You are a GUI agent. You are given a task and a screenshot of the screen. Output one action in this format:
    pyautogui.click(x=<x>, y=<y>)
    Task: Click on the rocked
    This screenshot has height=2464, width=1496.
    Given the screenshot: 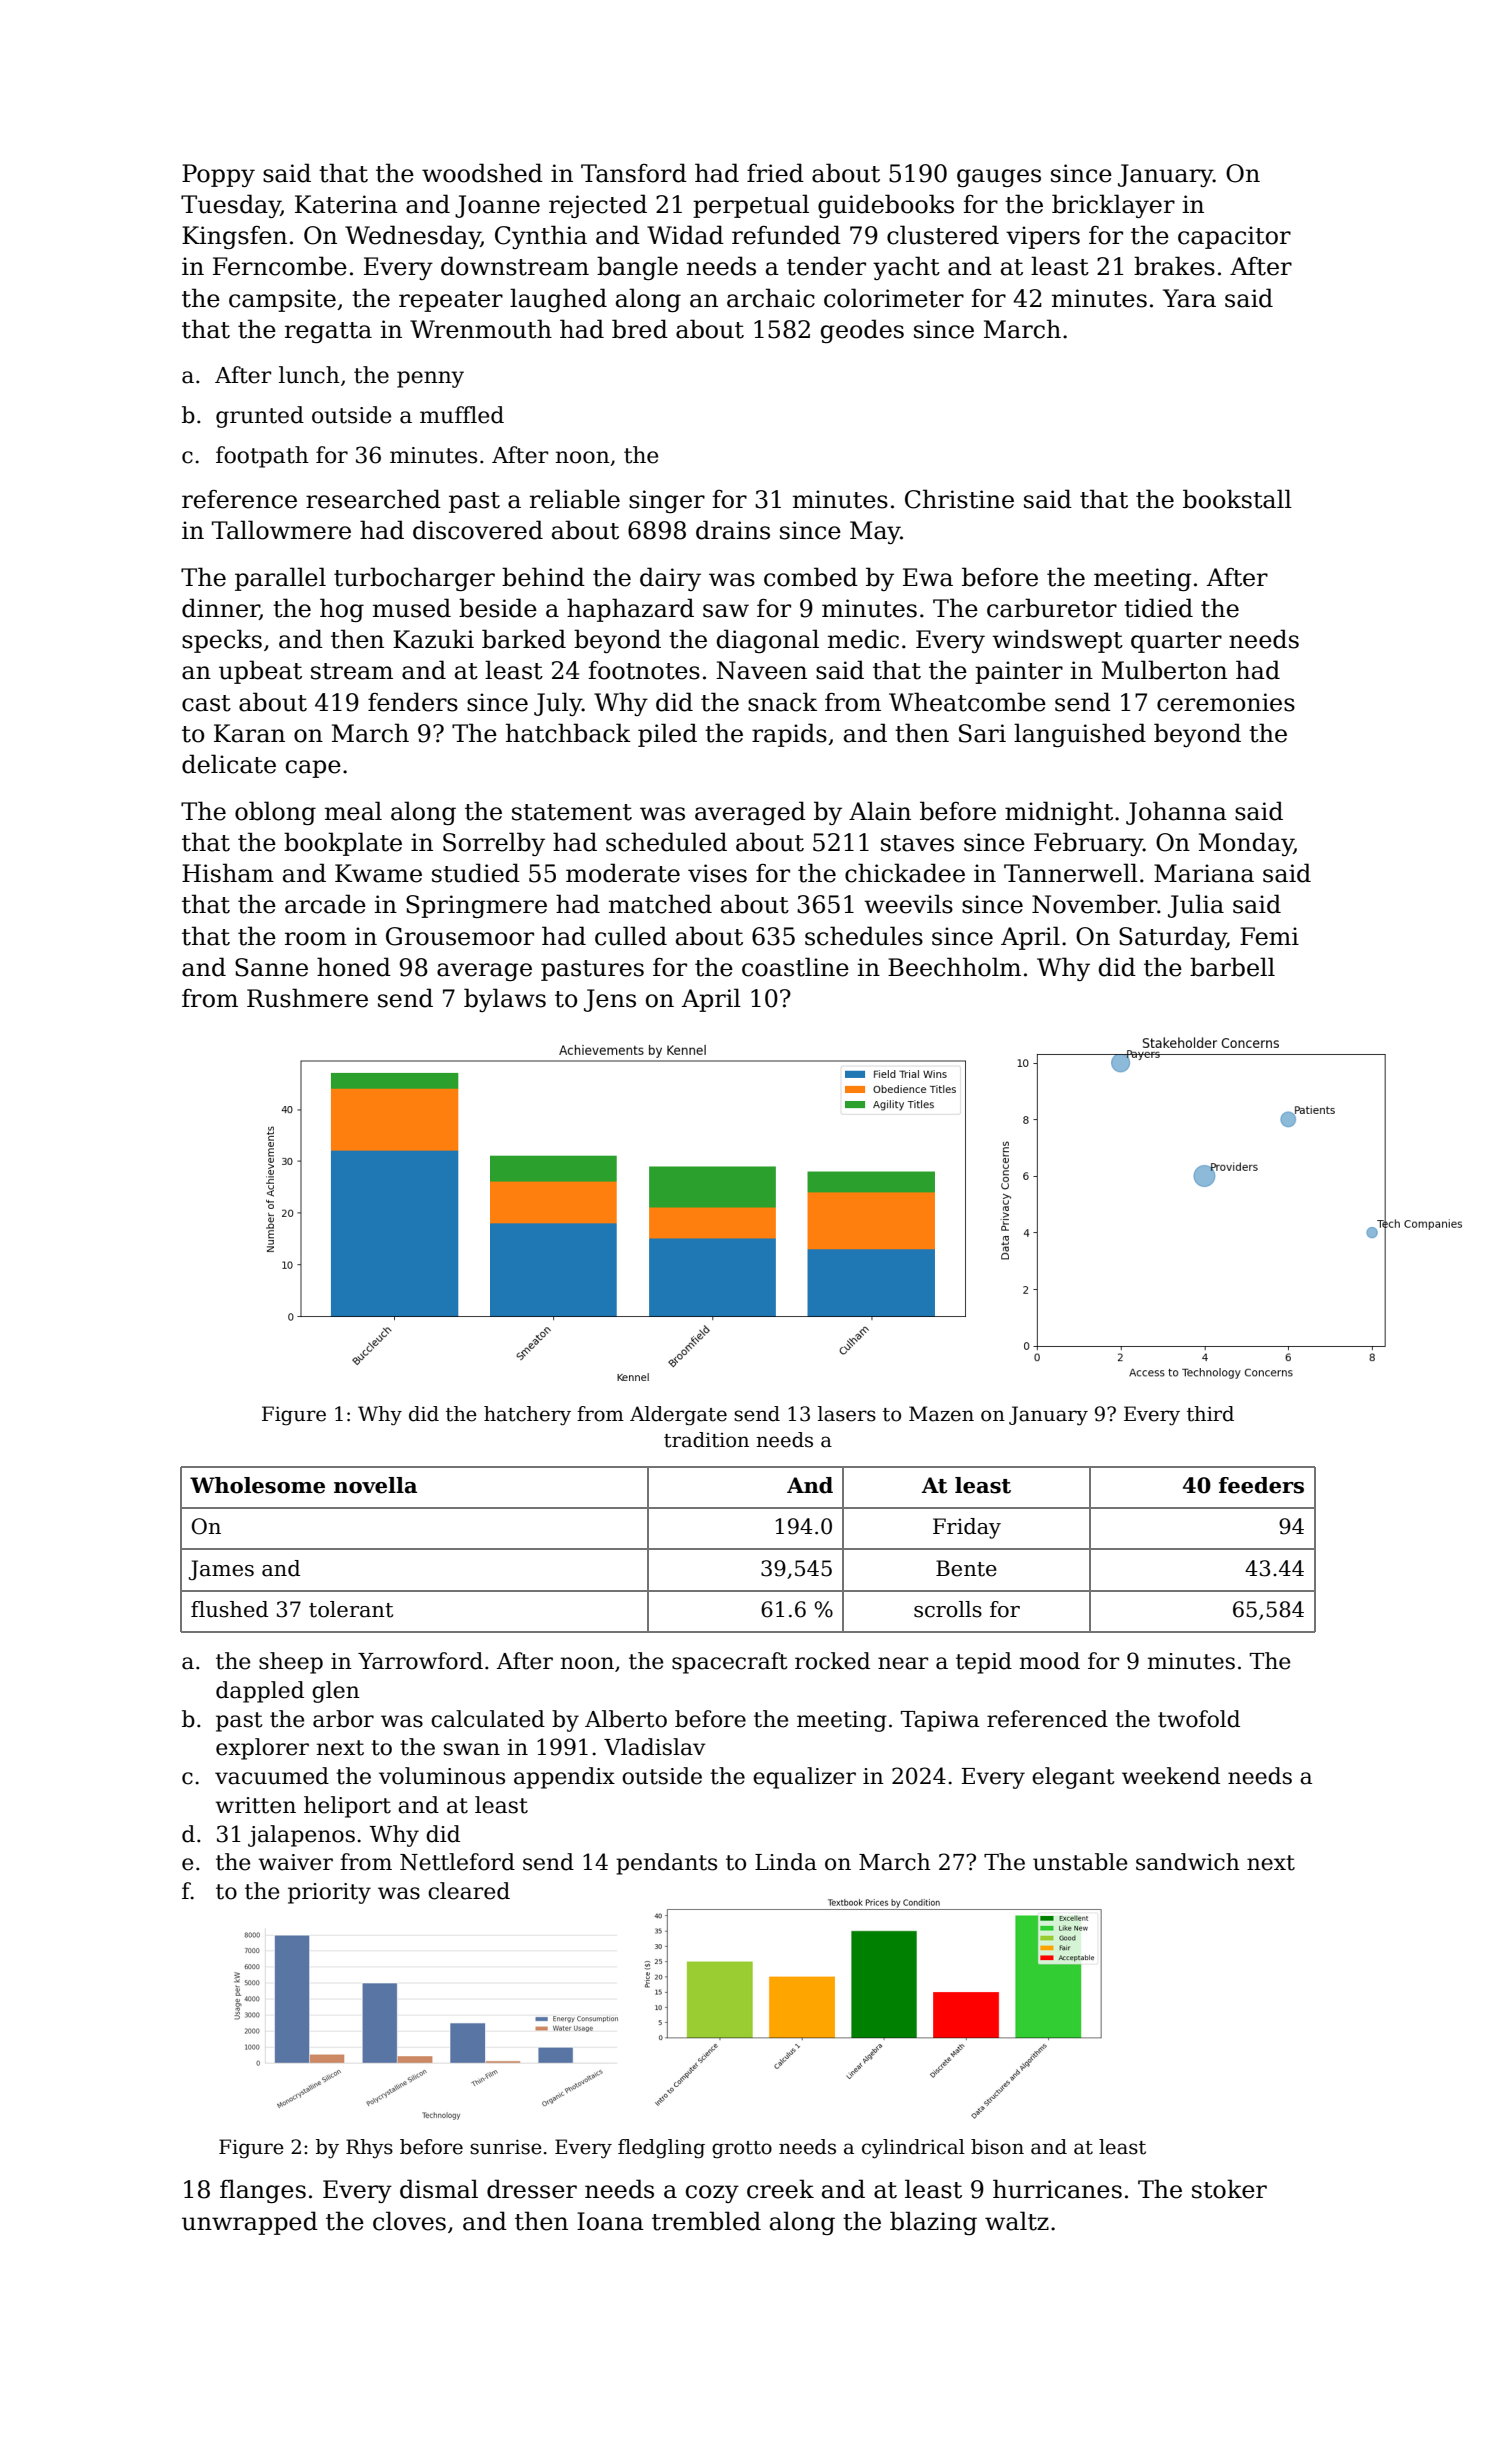 What is the action you would take?
    pyautogui.click(x=832, y=1661)
